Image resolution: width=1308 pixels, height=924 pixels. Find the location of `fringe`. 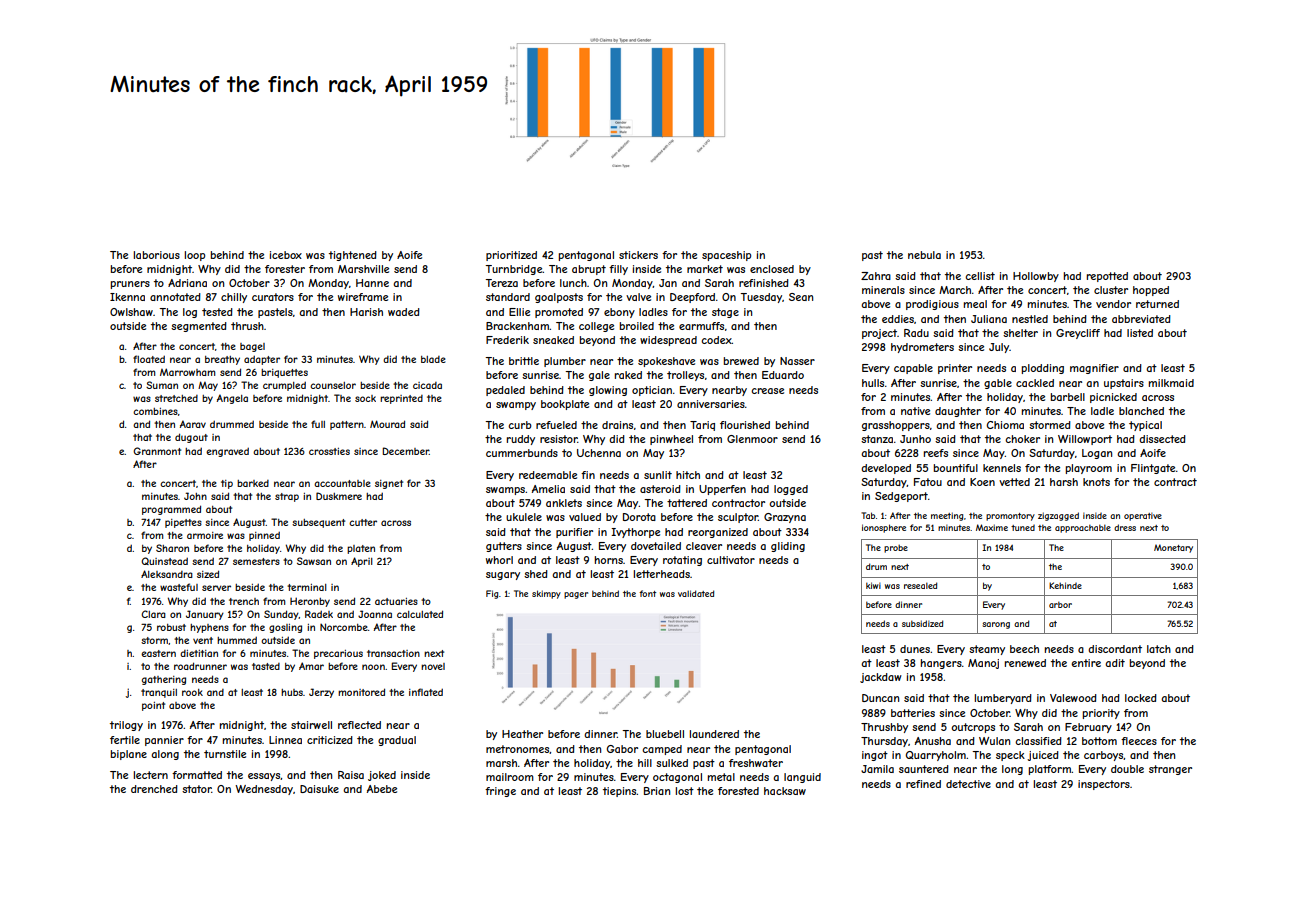

fringe is located at coordinates (500, 792).
